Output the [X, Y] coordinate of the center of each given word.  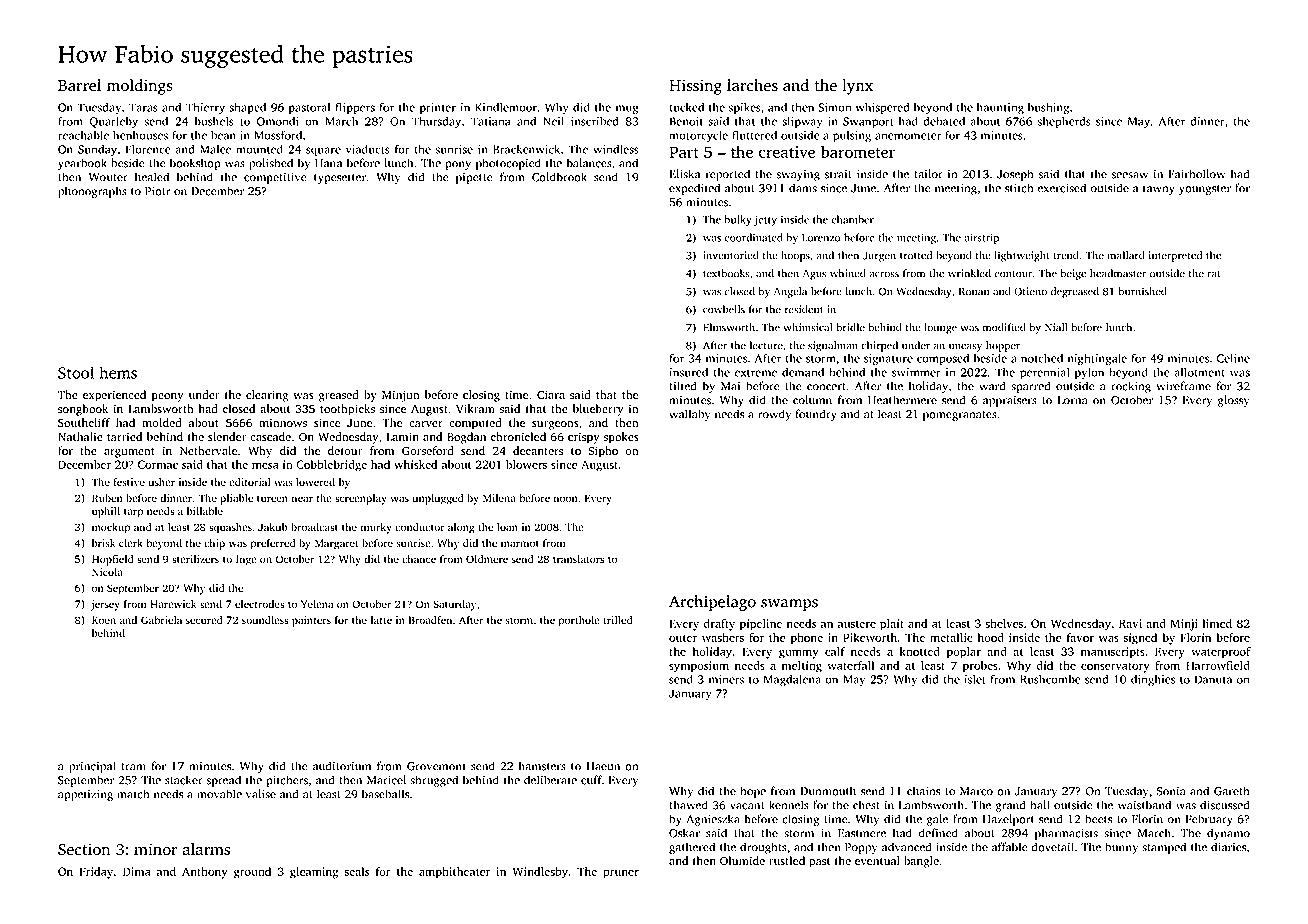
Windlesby [540, 873]
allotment [1199, 372]
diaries [1228, 847]
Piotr [157, 191]
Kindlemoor [506, 107]
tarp [133, 513]
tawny [1159, 190]
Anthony [204, 873]
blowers [526, 464]
